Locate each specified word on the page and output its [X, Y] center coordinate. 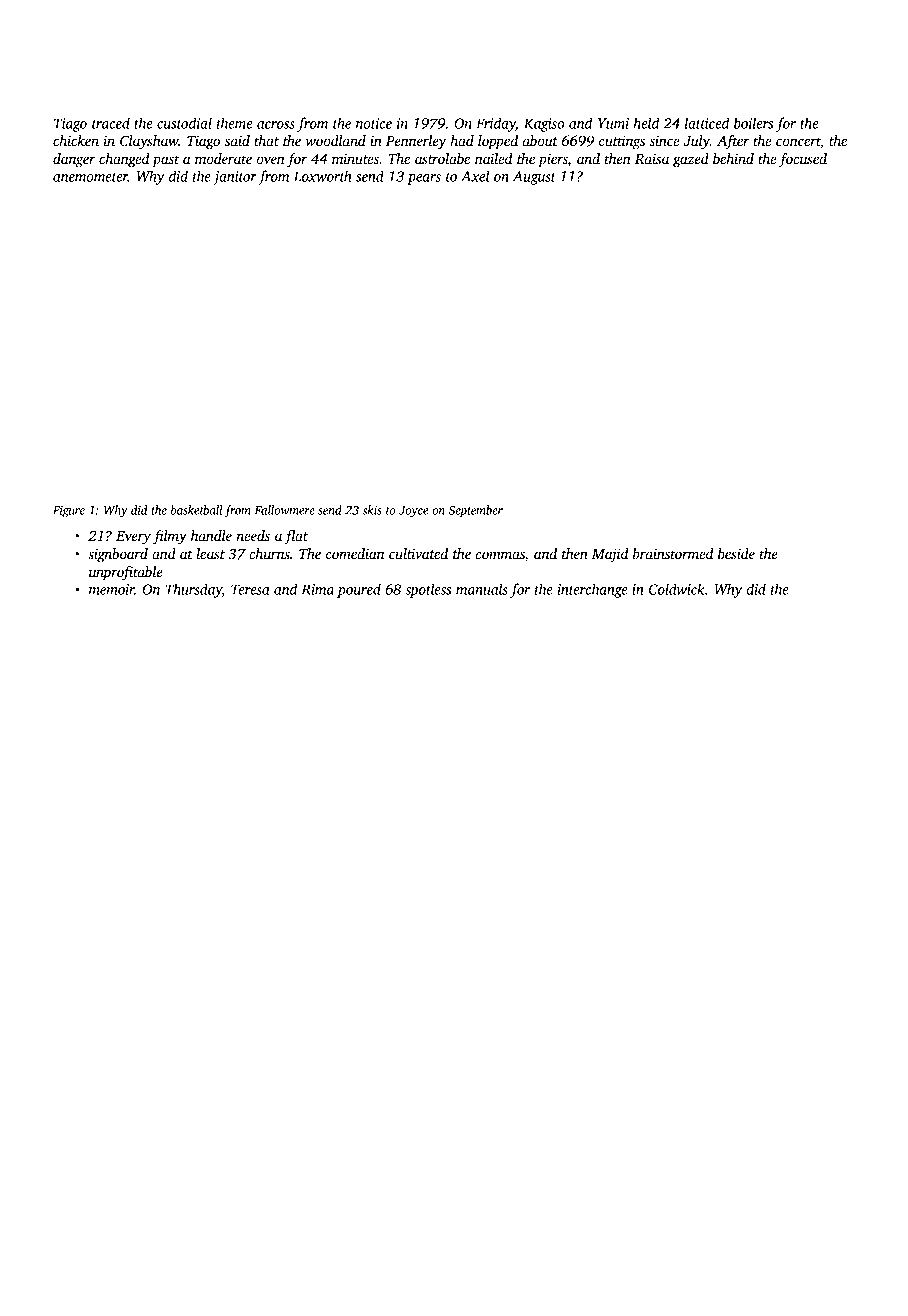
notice [374, 123]
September [476, 511]
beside [736, 553]
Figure [69, 512]
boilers [753, 123]
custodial [184, 123]
